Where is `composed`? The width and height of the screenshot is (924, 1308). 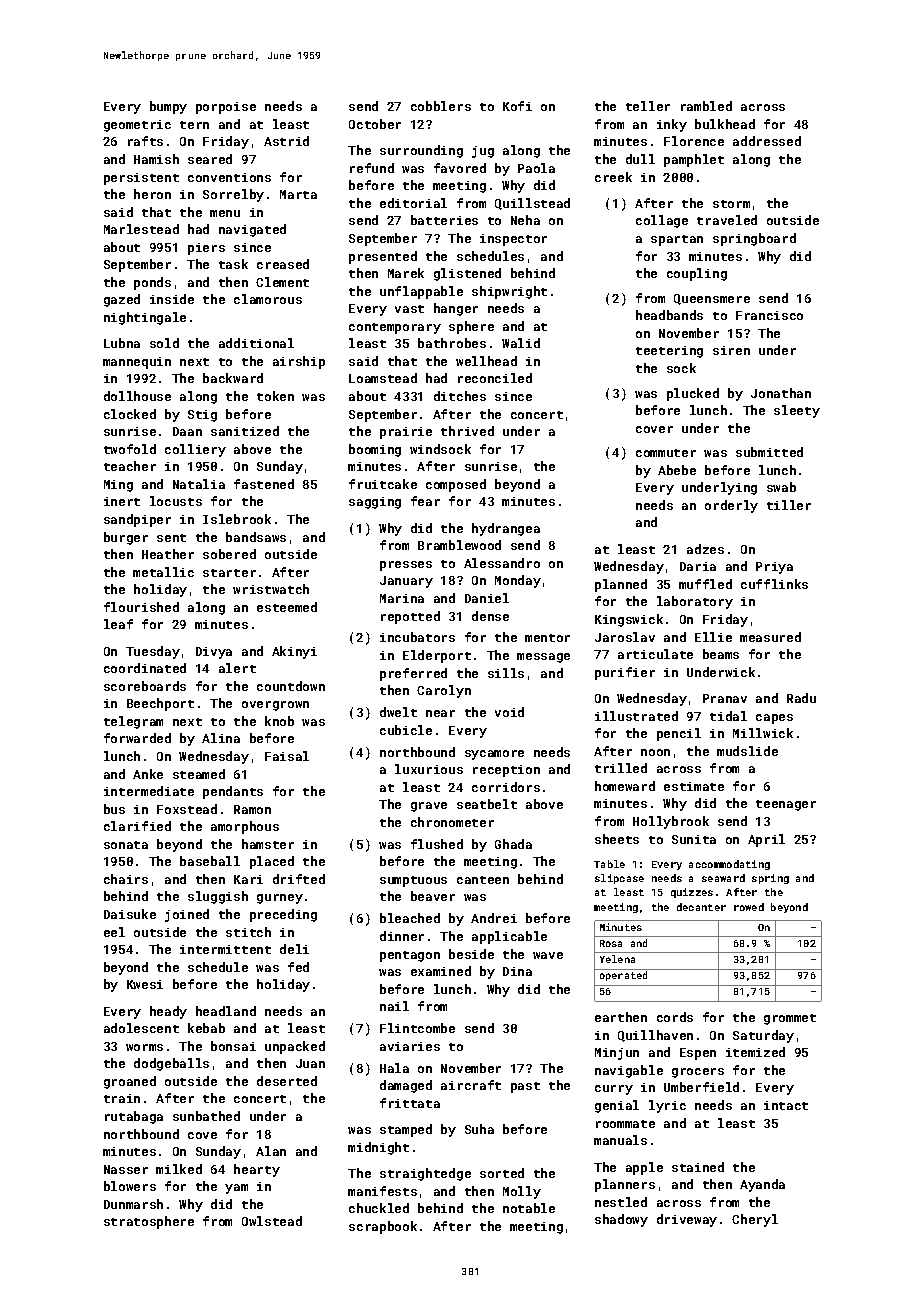
composed is located at coordinates (456, 485).
